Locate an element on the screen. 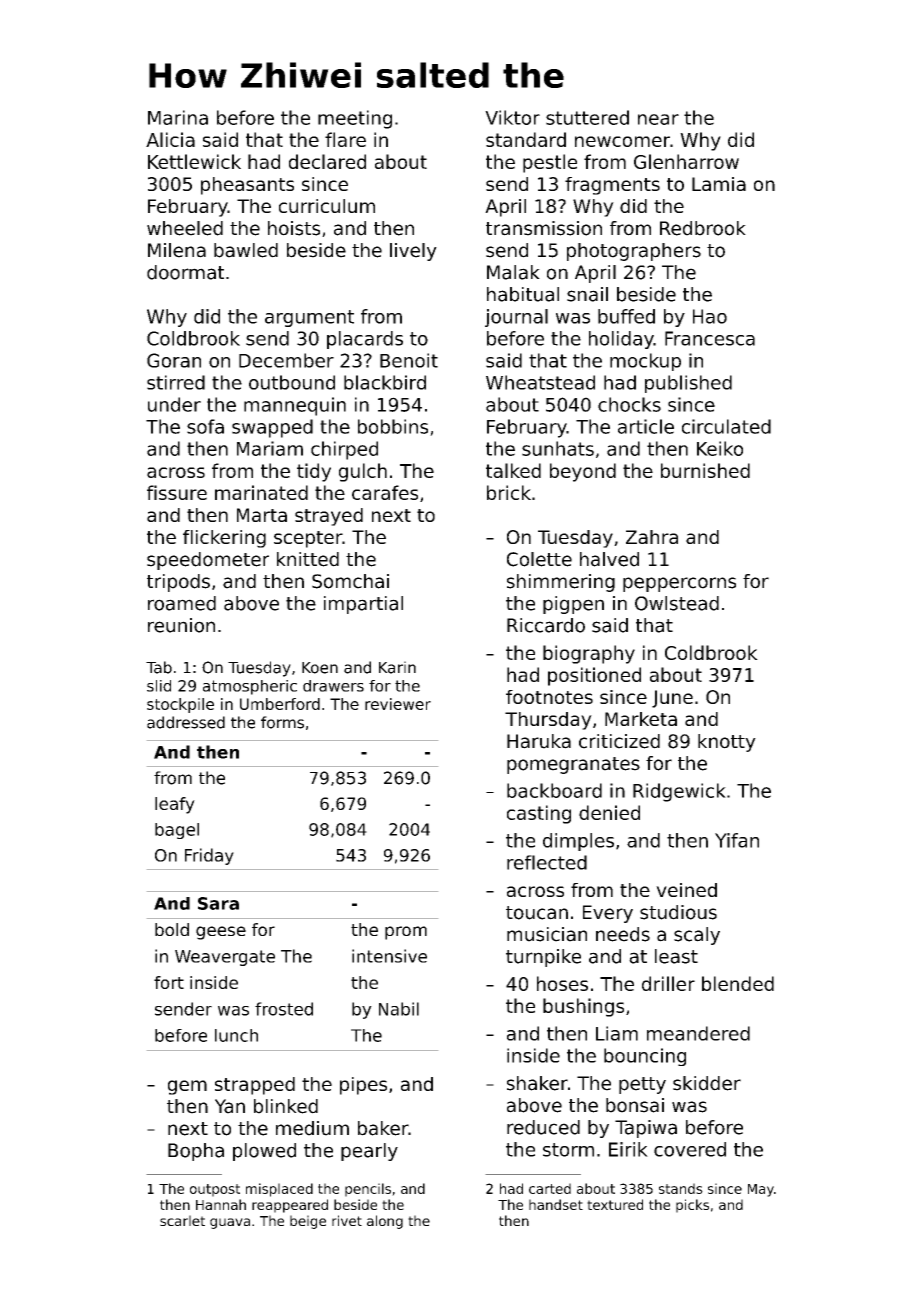 This screenshot has width=924, height=1314. Owlstead is located at coordinates (677, 603).
